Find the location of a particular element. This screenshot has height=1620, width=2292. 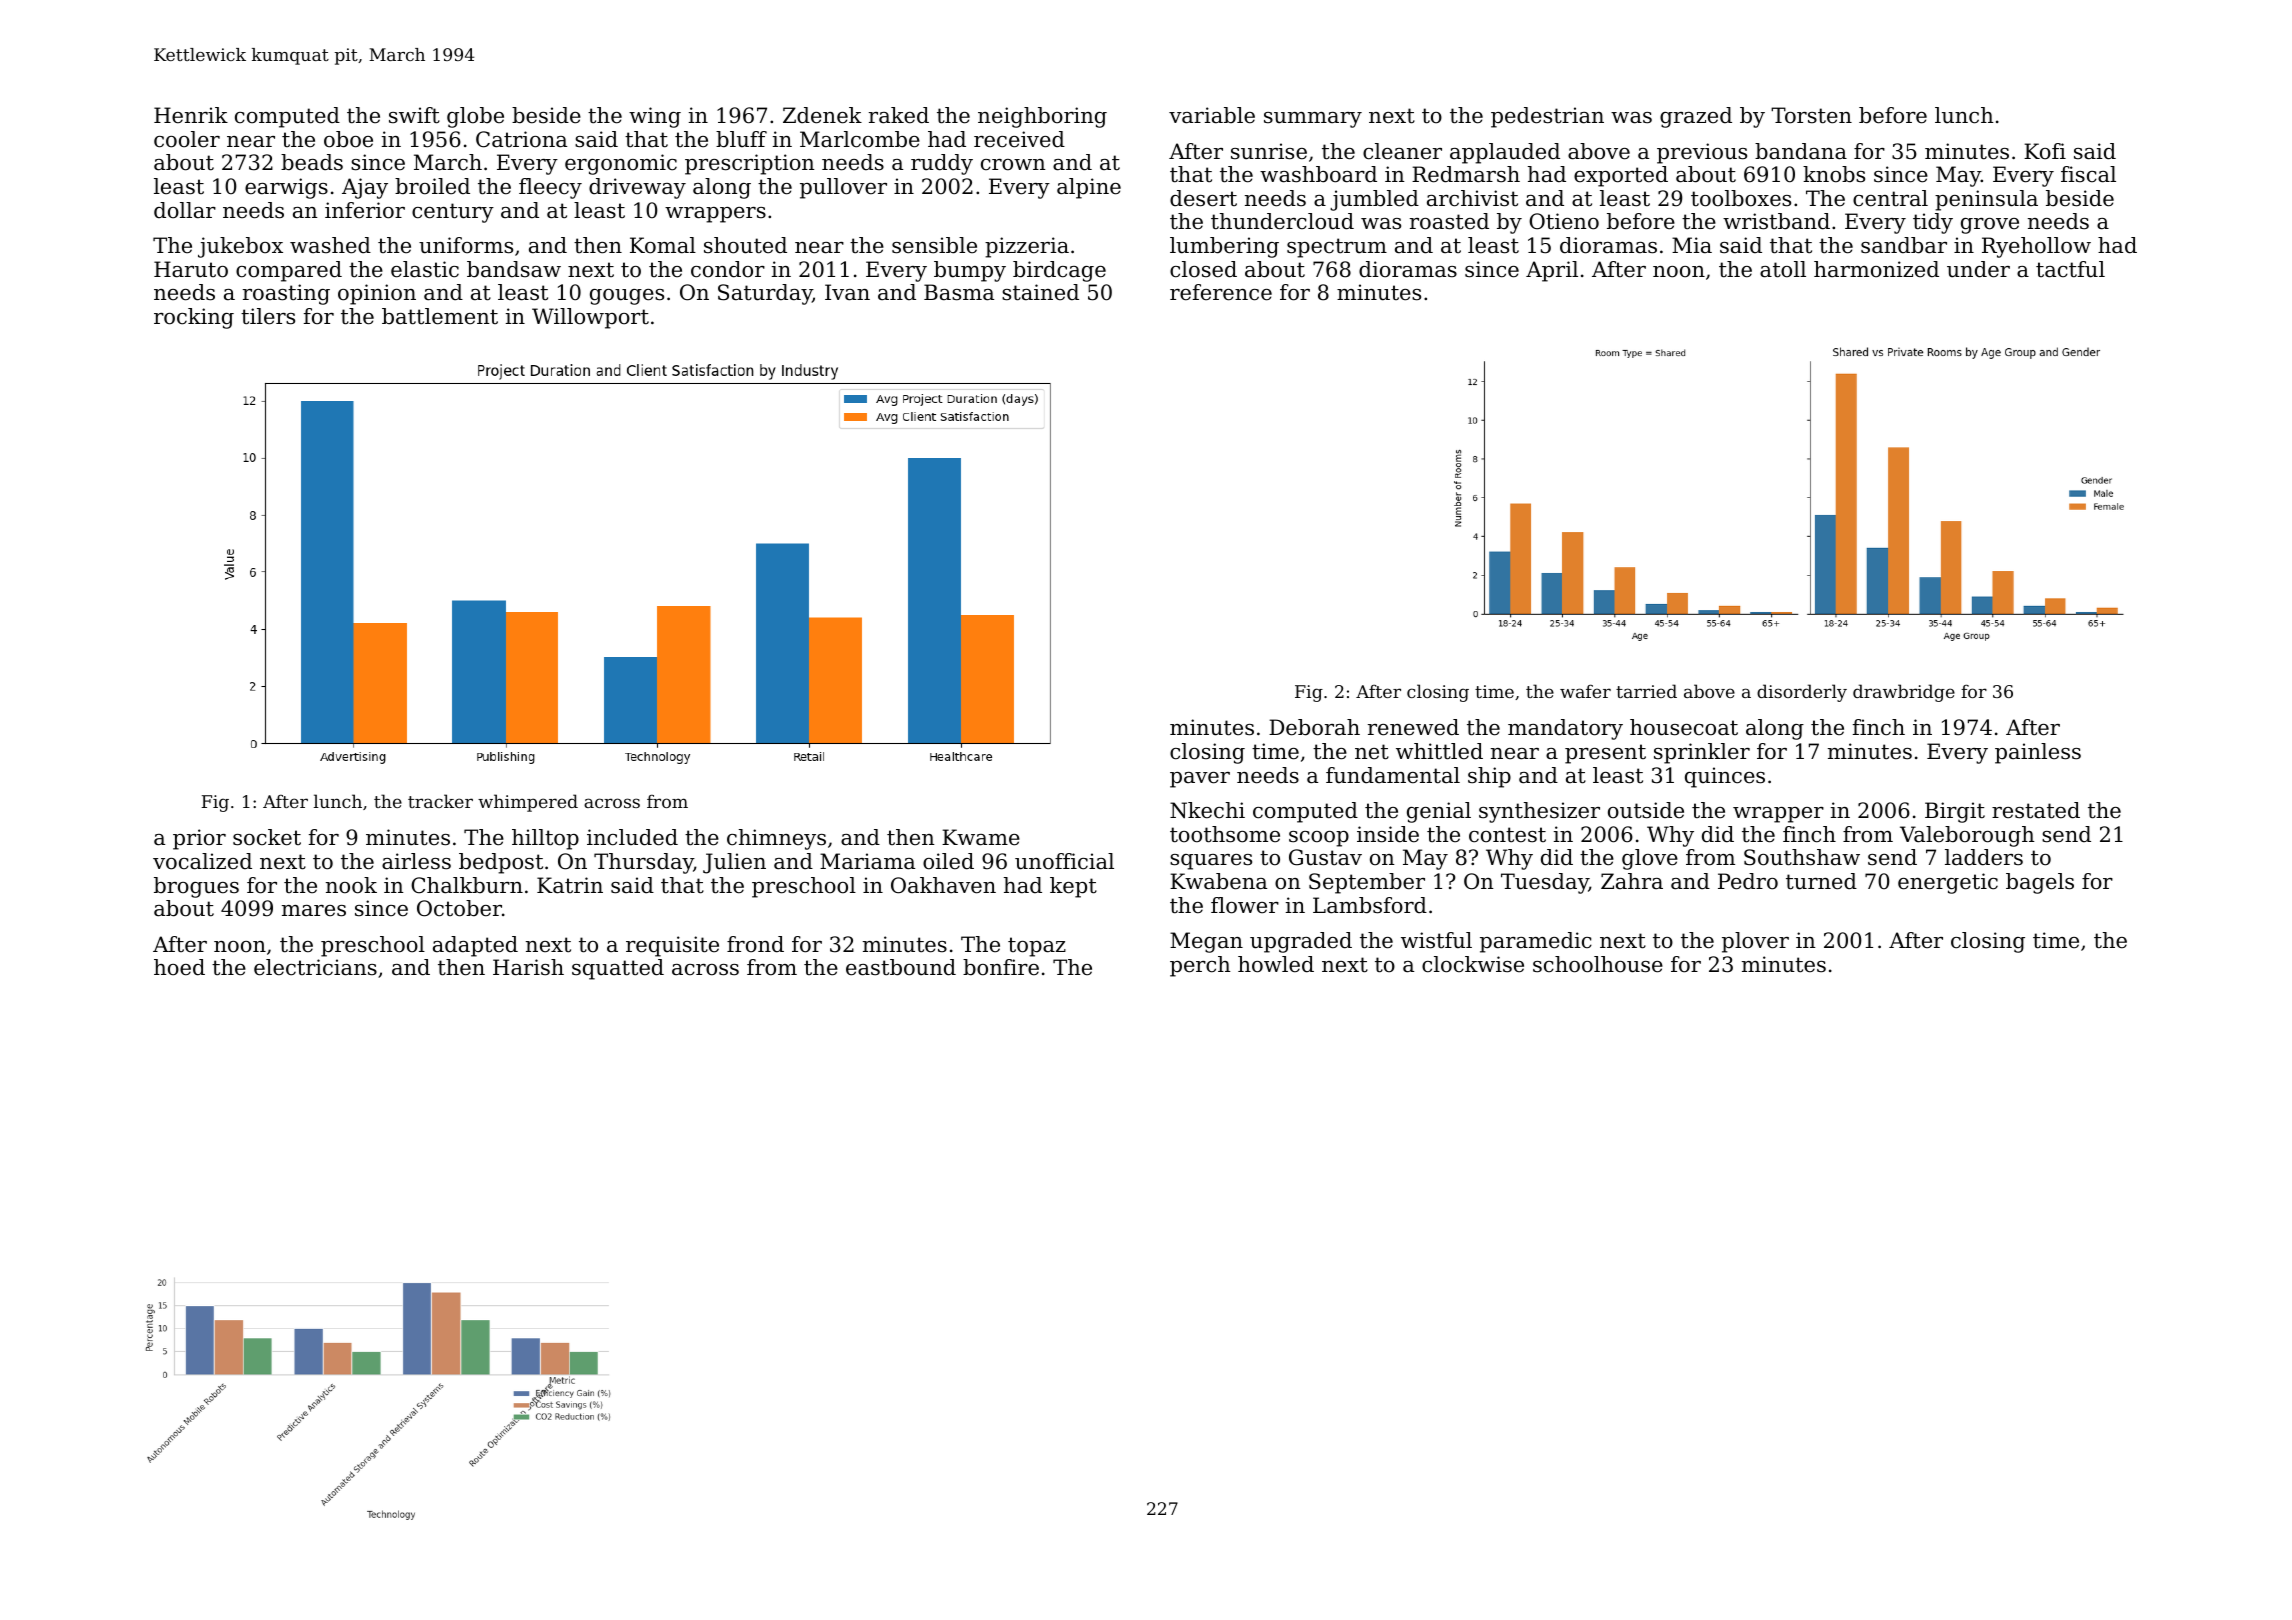

atoll is located at coordinates (1783, 269).
